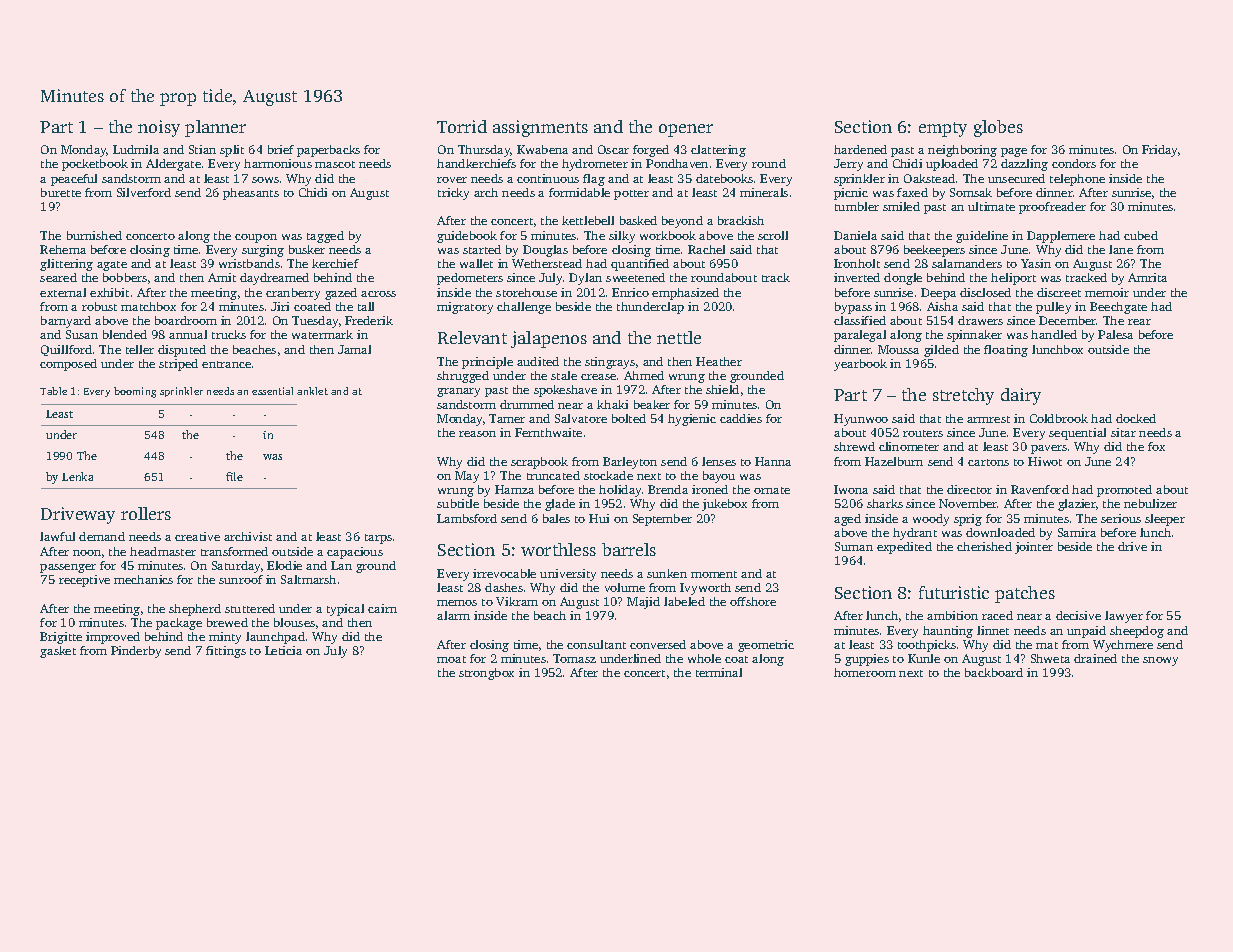  What do you see at coordinates (159, 128) in the screenshot?
I see `noisy` at bounding box center [159, 128].
